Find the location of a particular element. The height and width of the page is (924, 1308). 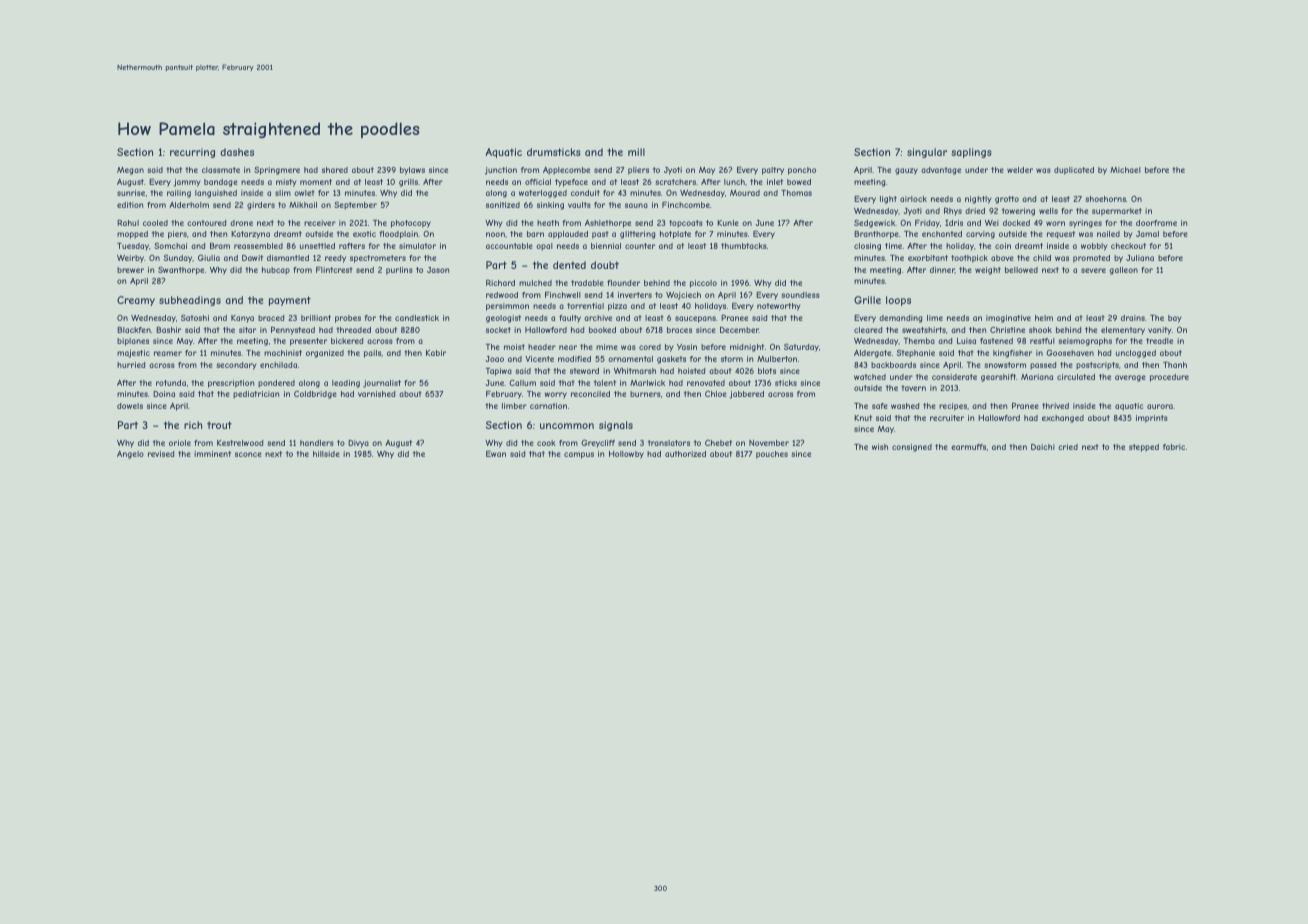

thrived is located at coordinates (1055, 406).
